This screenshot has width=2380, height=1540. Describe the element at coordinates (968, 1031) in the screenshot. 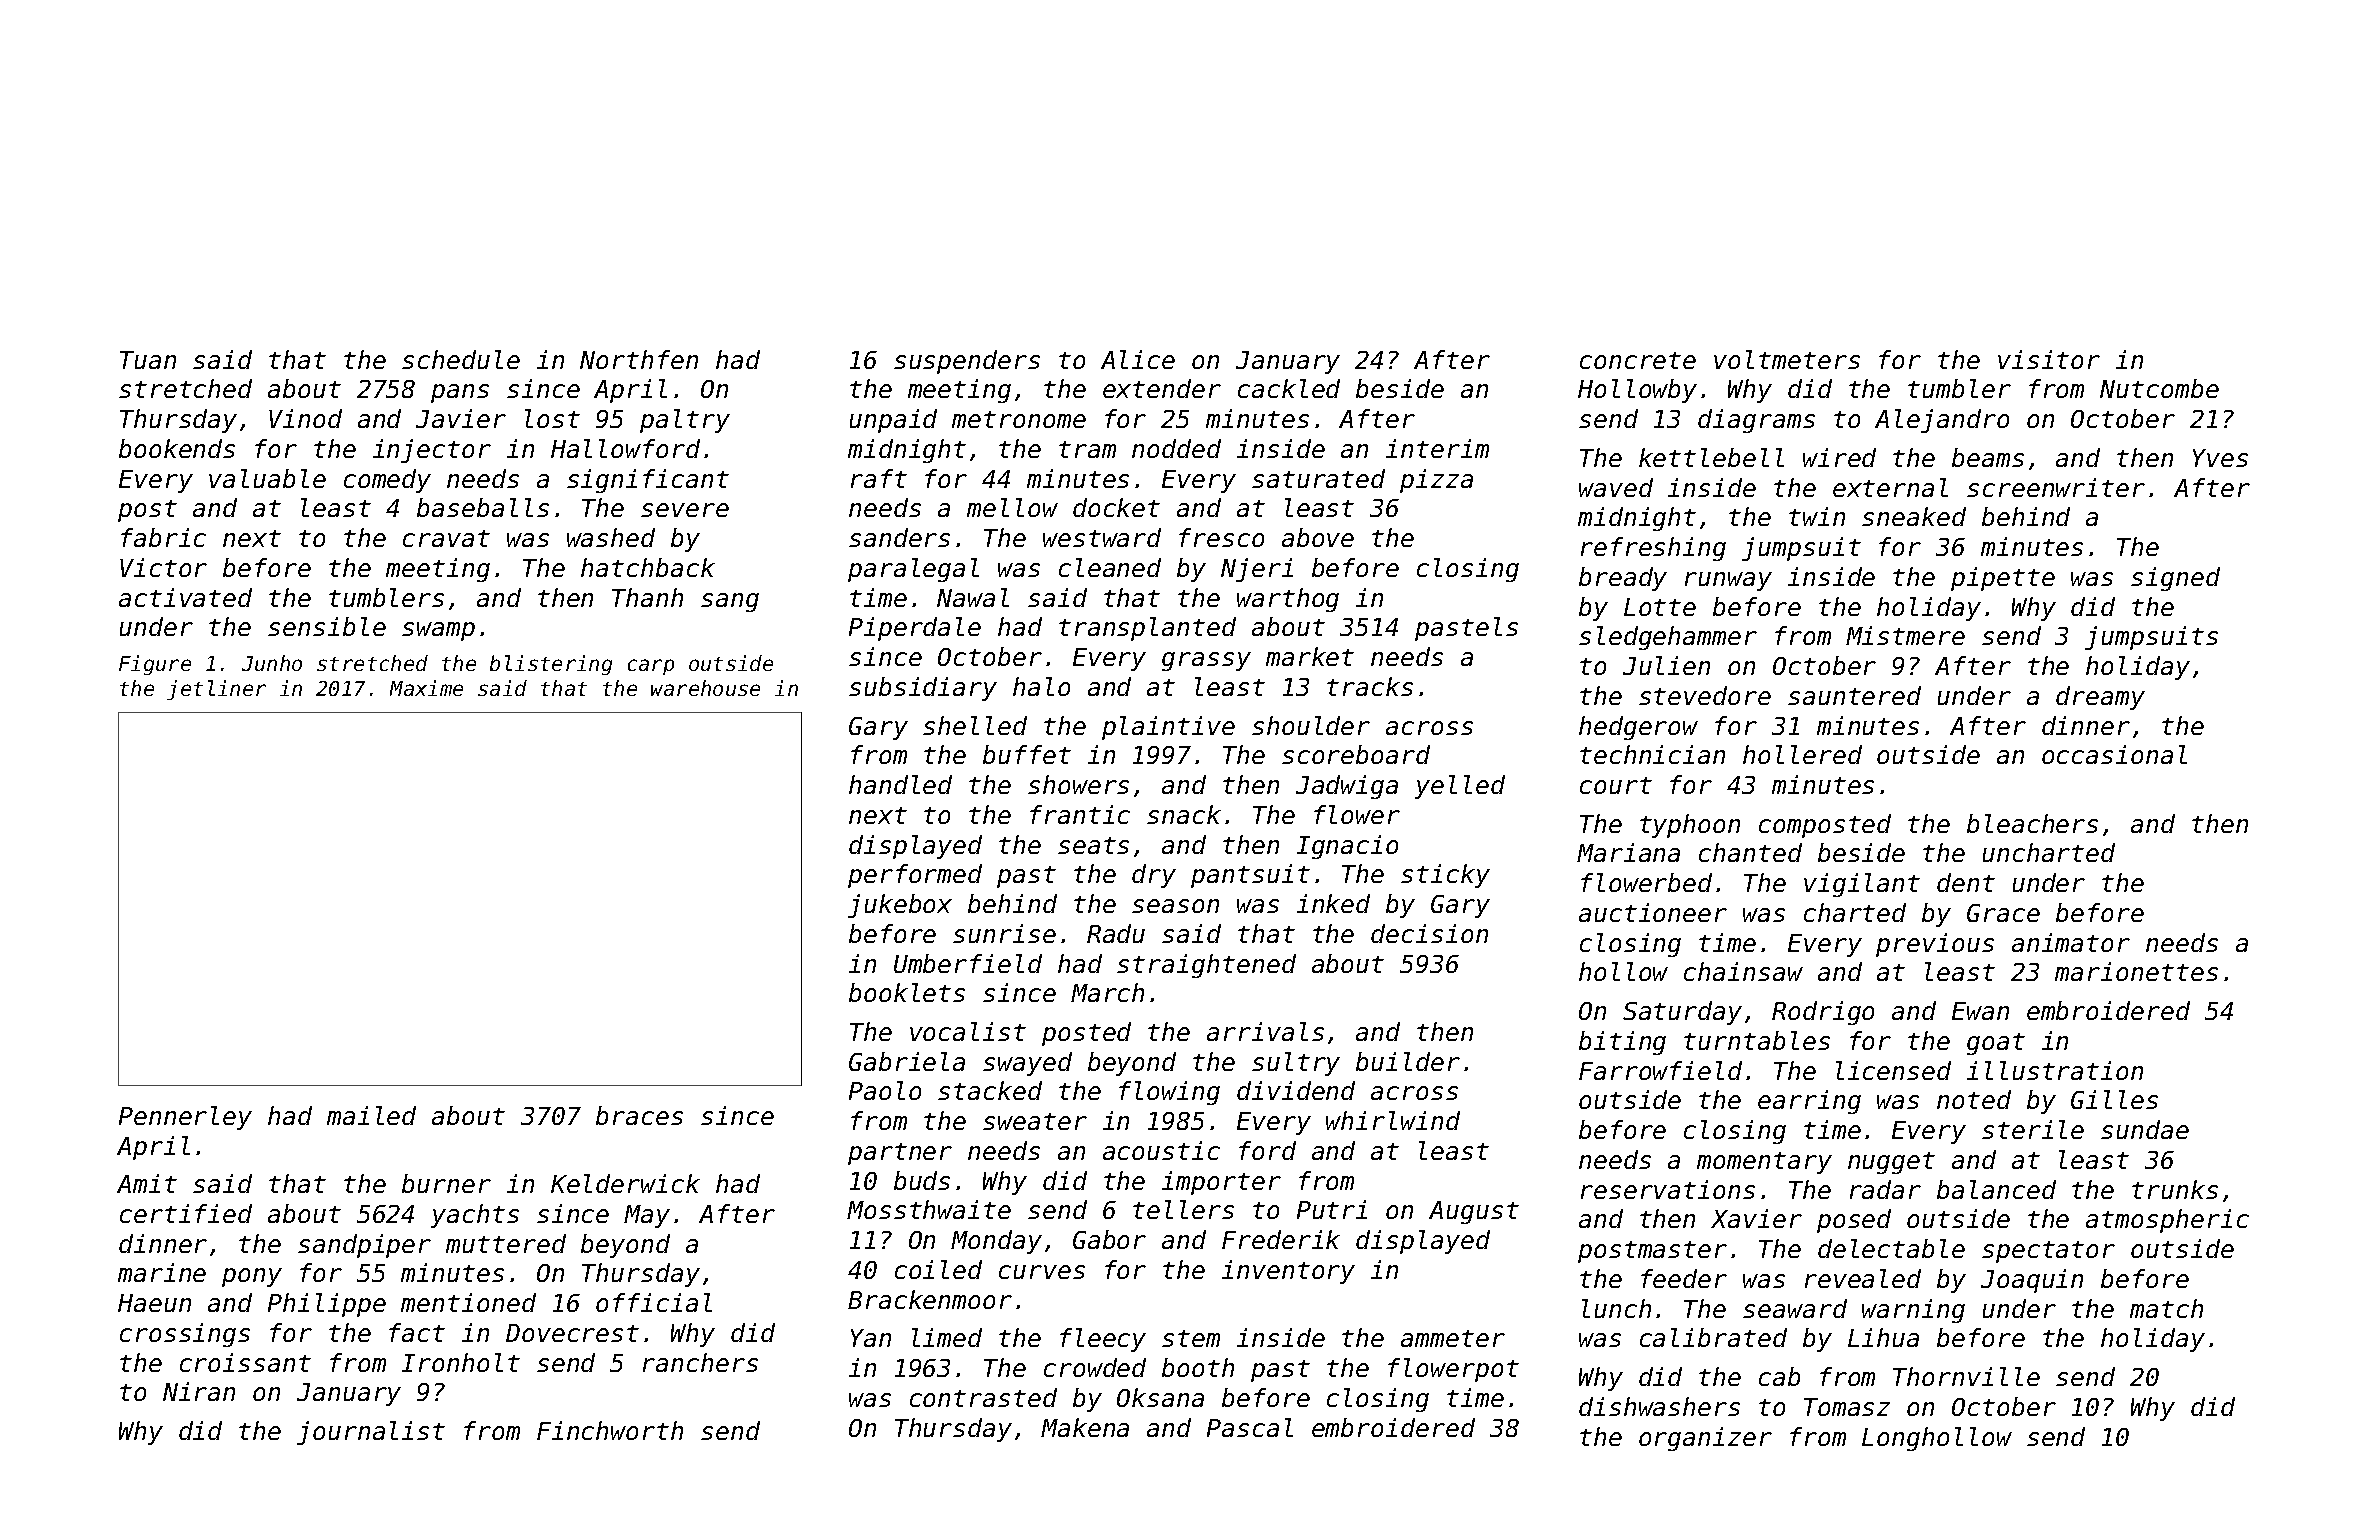

I see `vocalist` at that location.
